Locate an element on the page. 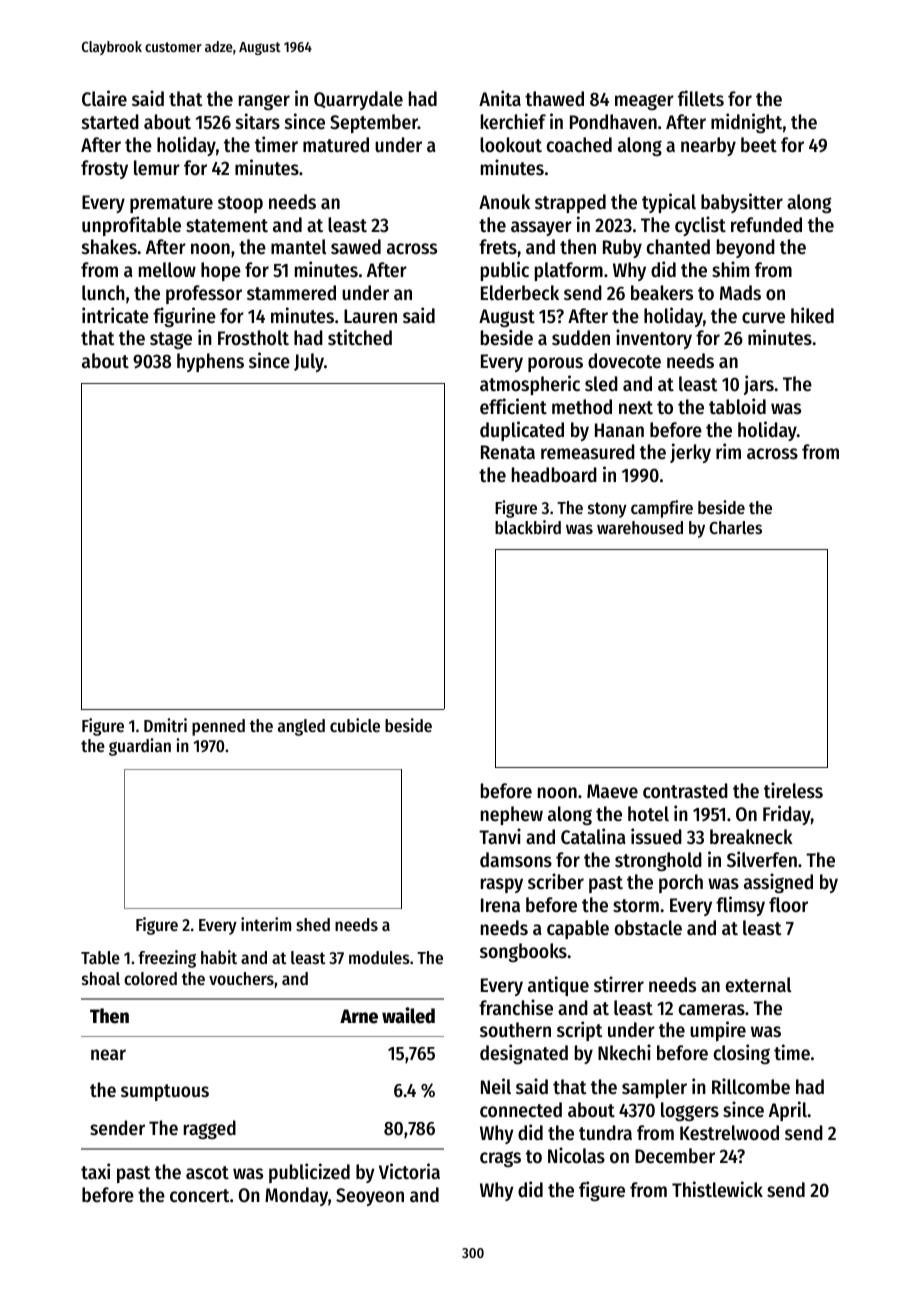 This document has width=924, height=1314. taxi is located at coordinates (95, 1171).
